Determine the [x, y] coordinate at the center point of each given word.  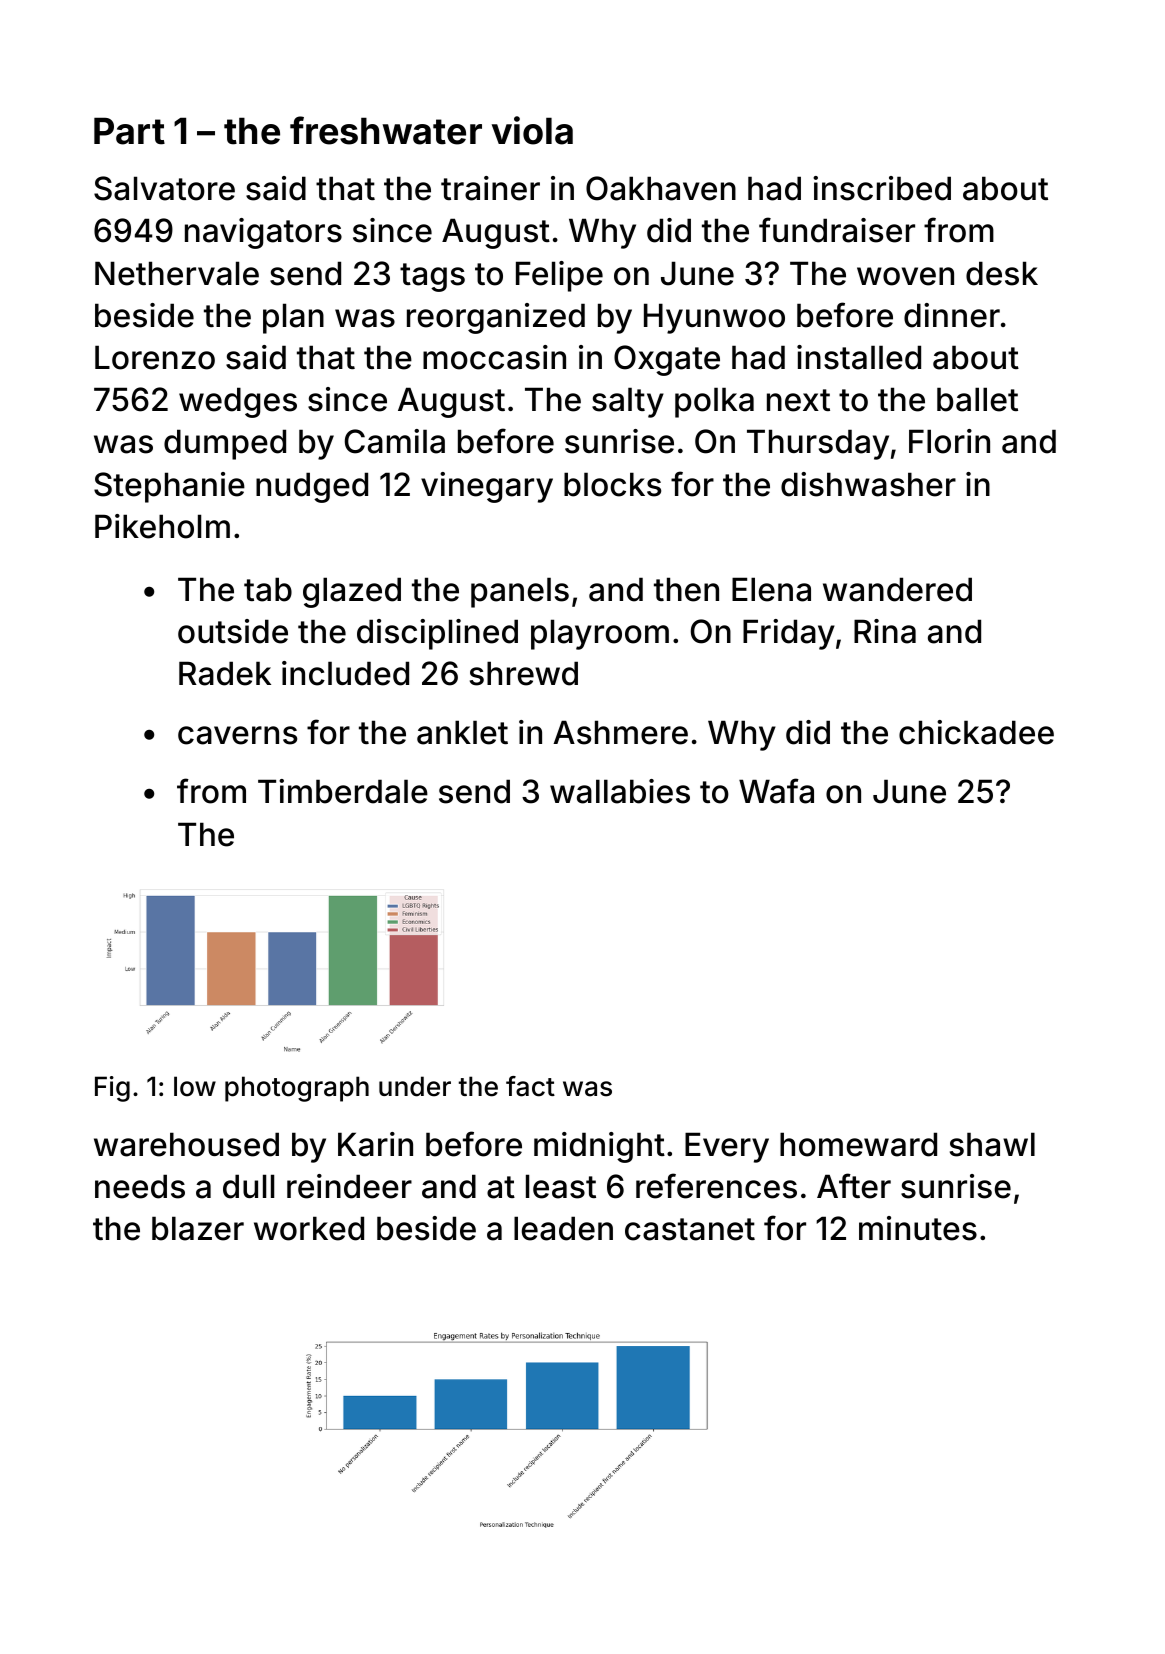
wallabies [620, 791]
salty [628, 402]
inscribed [882, 188]
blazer [198, 1228]
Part [129, 131]
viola [532, 130]
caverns [237, 735]
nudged [312, 487]
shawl [992, 1144]
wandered [897, 589]
